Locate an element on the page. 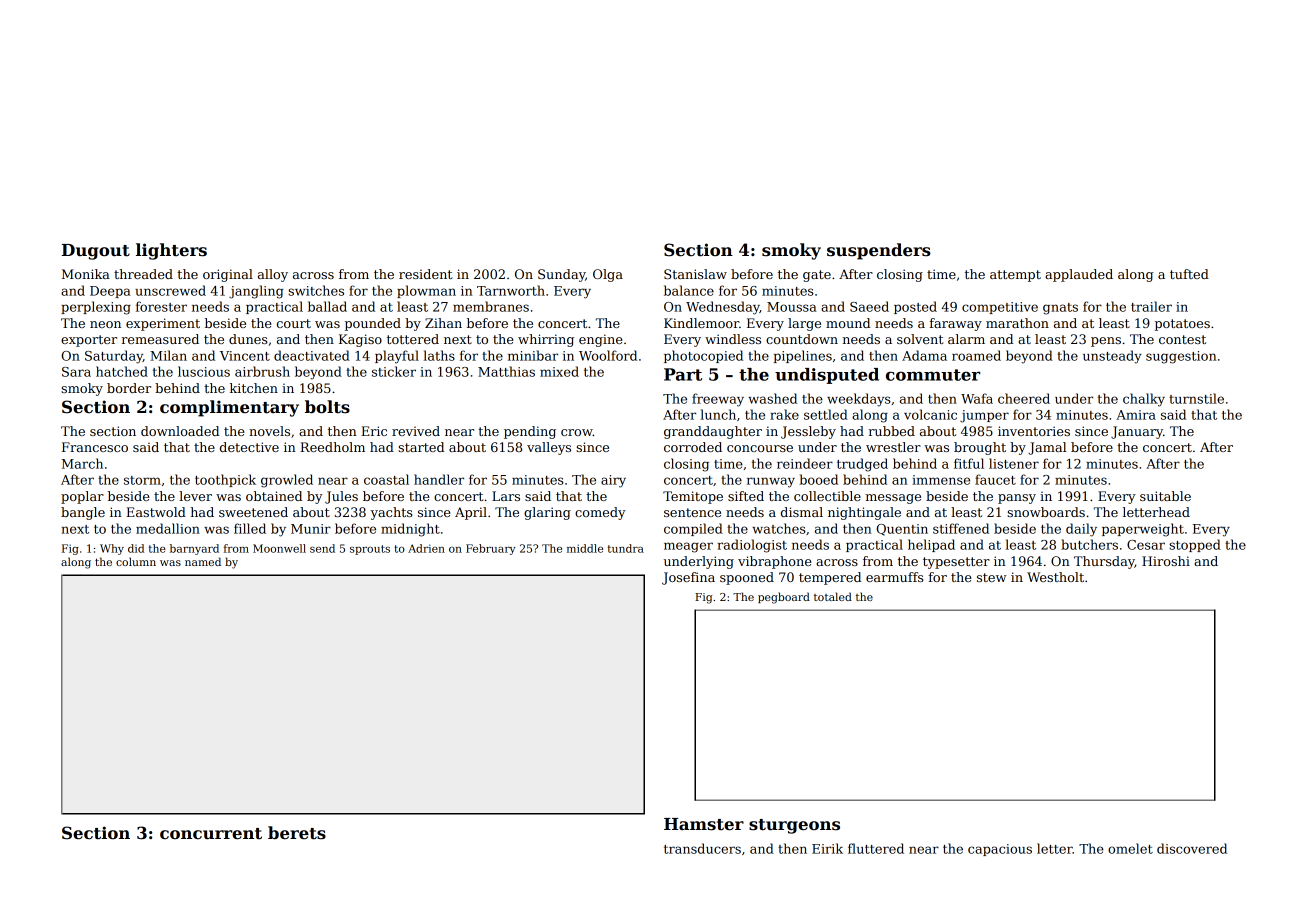 This page has width=1308, height=924. typesetter is located at coordinates (956, 563).
